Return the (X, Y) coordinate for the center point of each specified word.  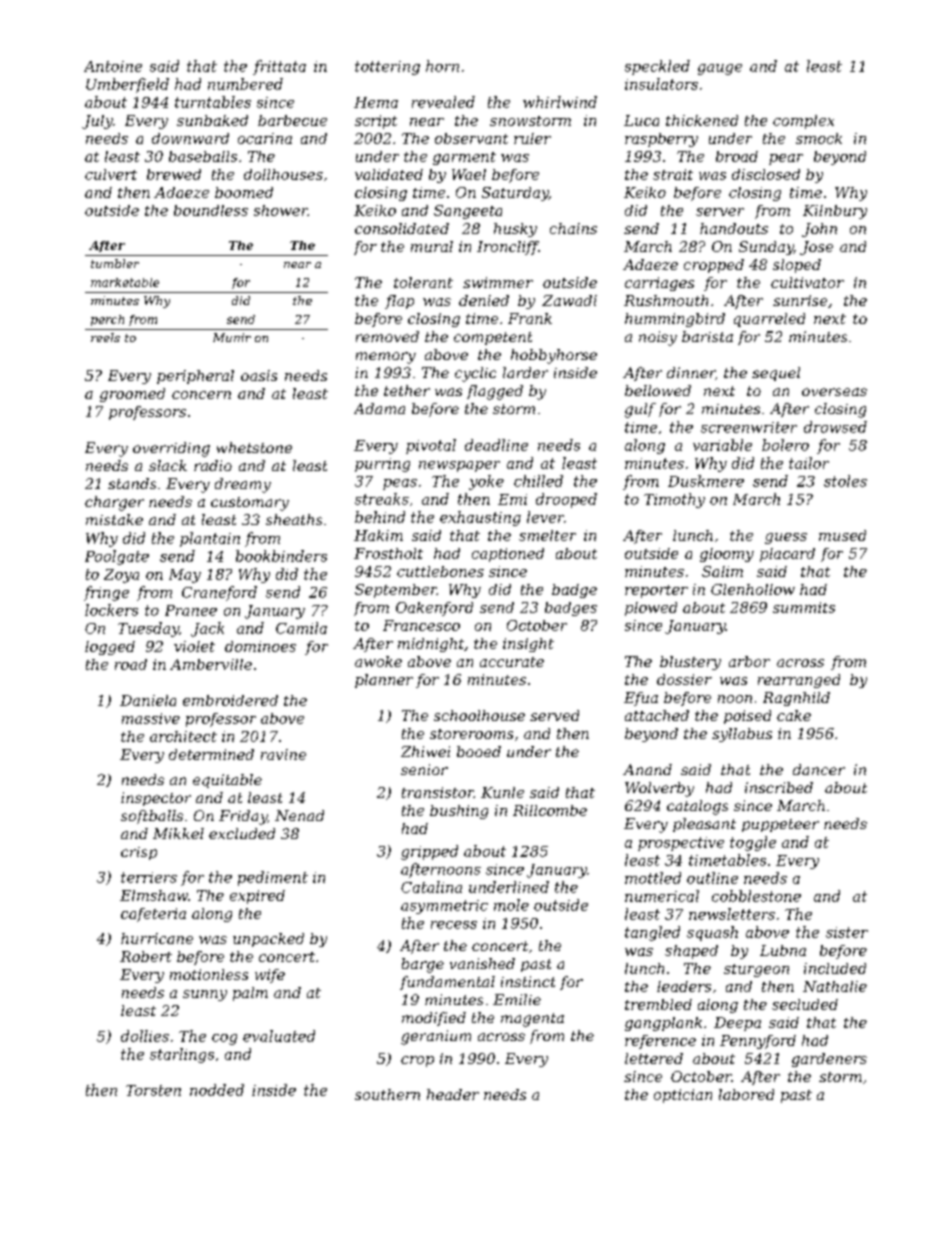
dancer (819, 769)
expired (257, 897)
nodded (217, 1090)
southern (387, 1094)
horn (442, 66)
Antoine (113, 66)
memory (386, 358)
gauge (720, 69)
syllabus (742, 735)
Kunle (502, 792)
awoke (378, 661)
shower (281, 210)
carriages (659, 284)
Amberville (211, 664)
